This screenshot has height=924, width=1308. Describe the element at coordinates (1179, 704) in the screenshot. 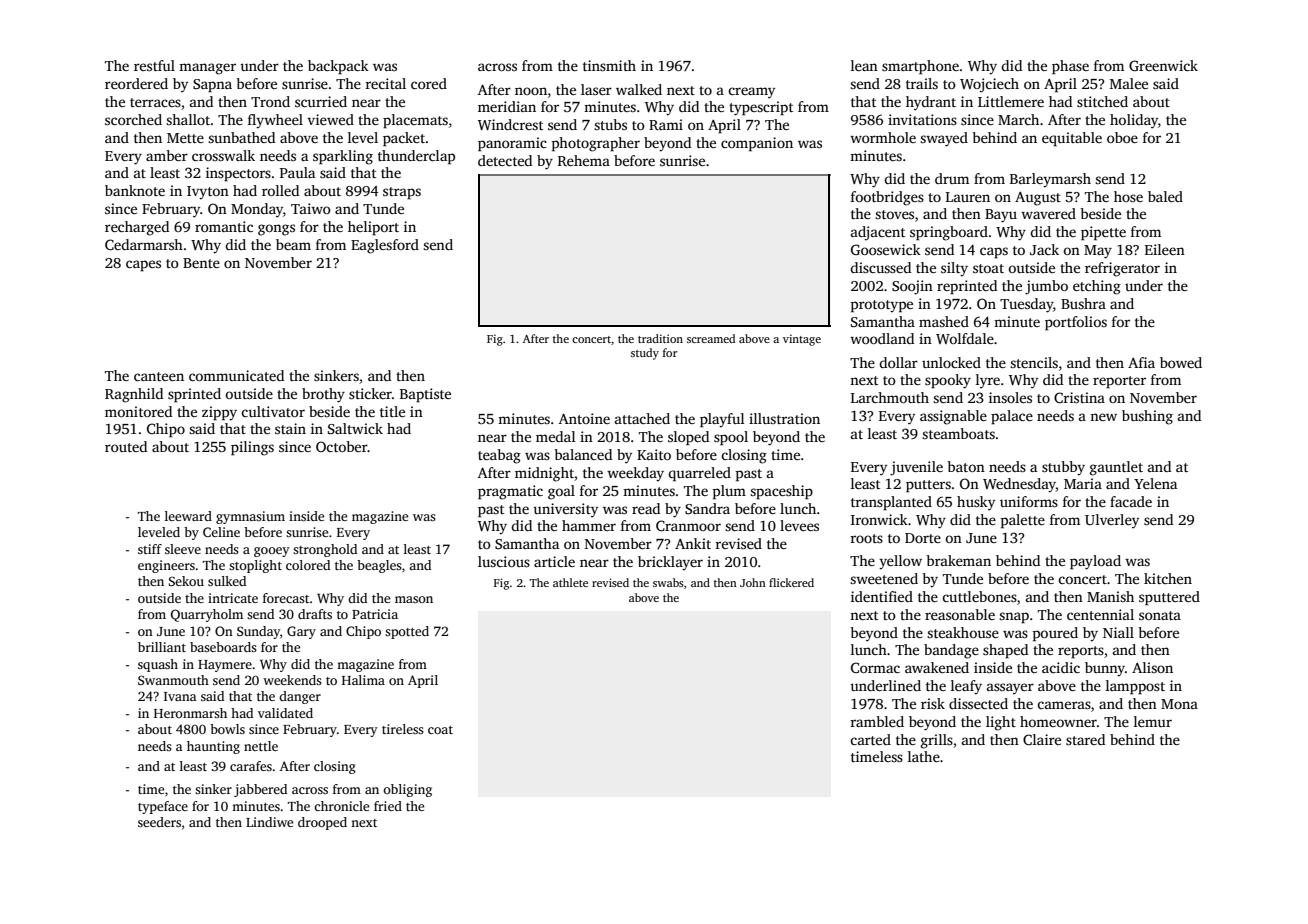

I see `Mona` at that location.
